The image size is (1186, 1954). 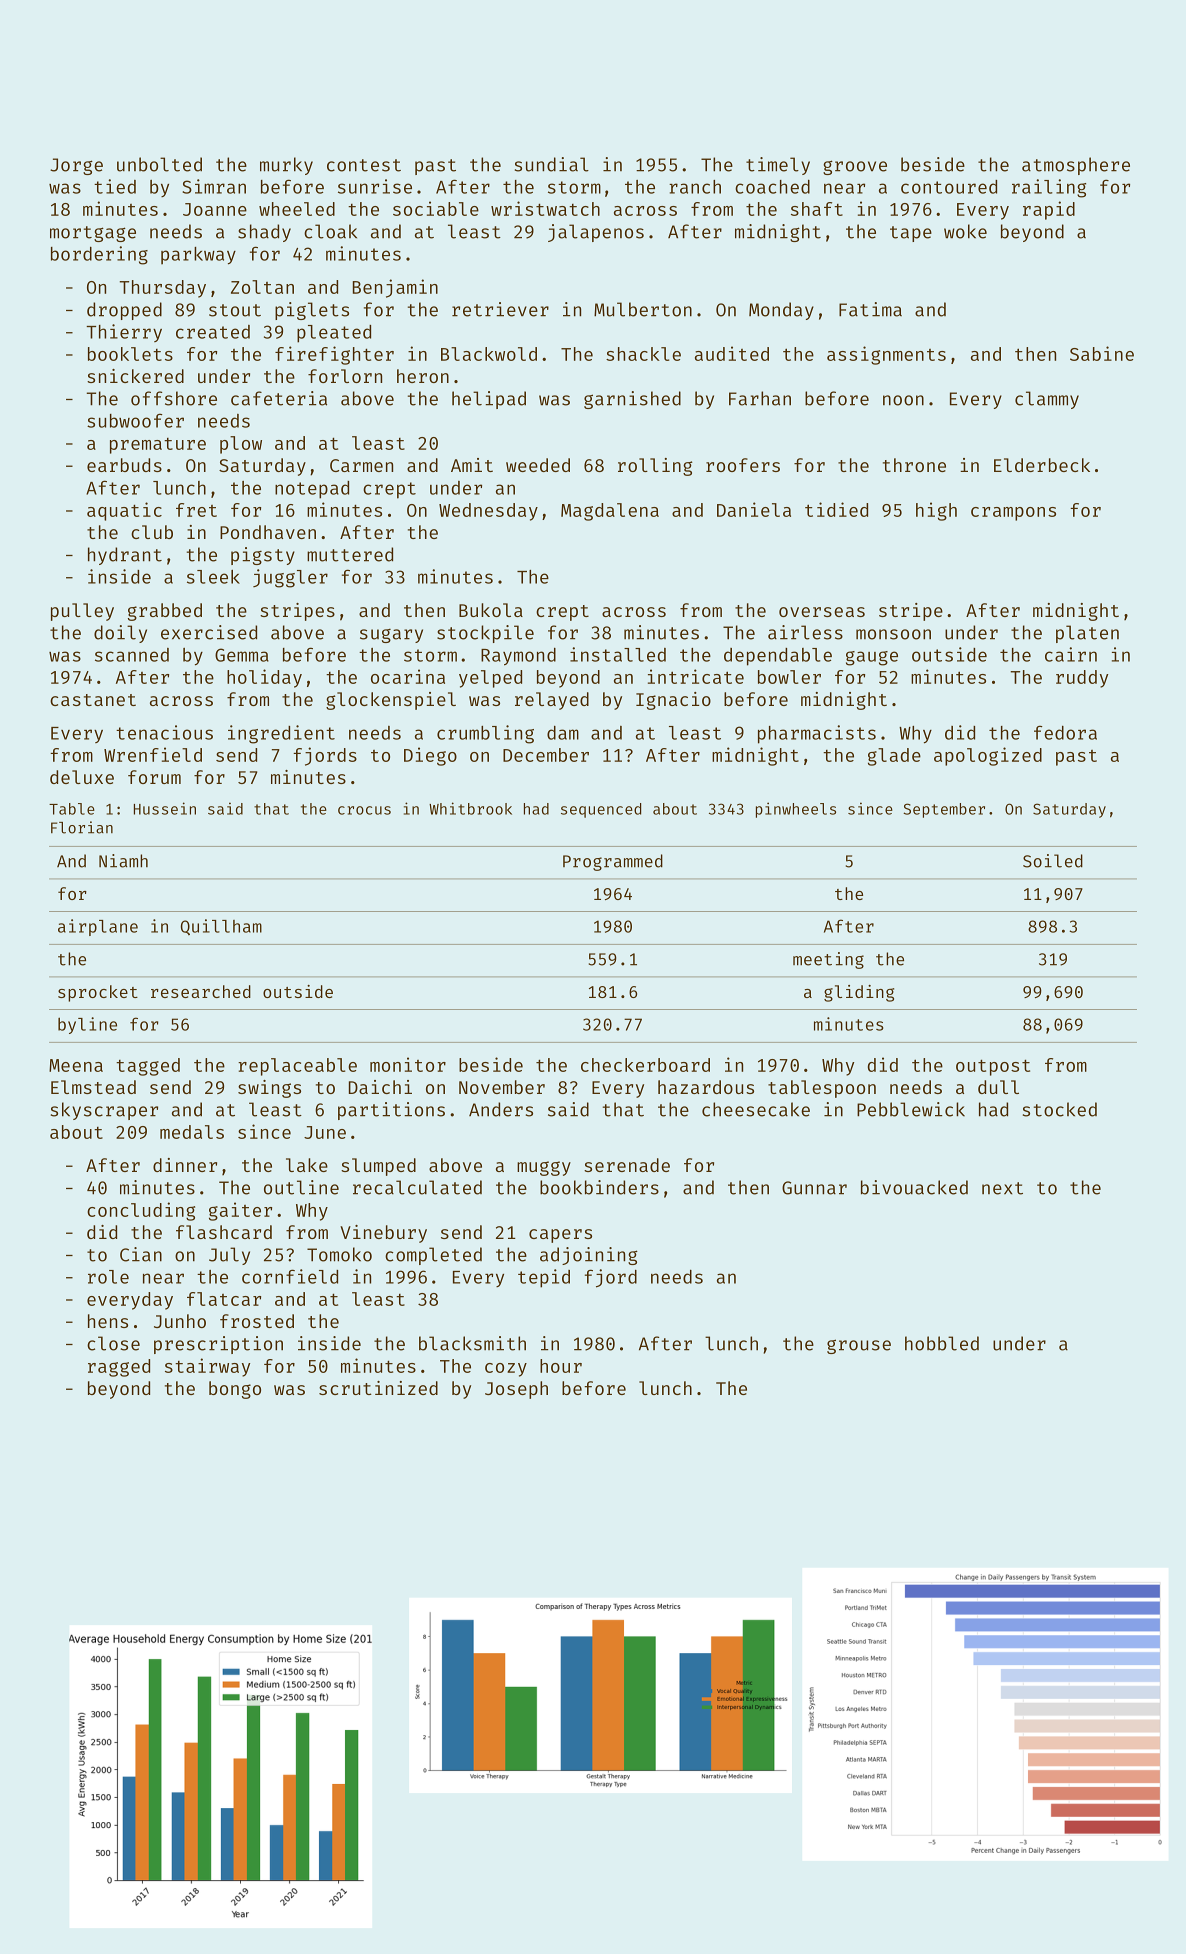 What do you see at coordinates (263, 556) in the document?
I see `pigsty` at bounding box center [263, 556].
